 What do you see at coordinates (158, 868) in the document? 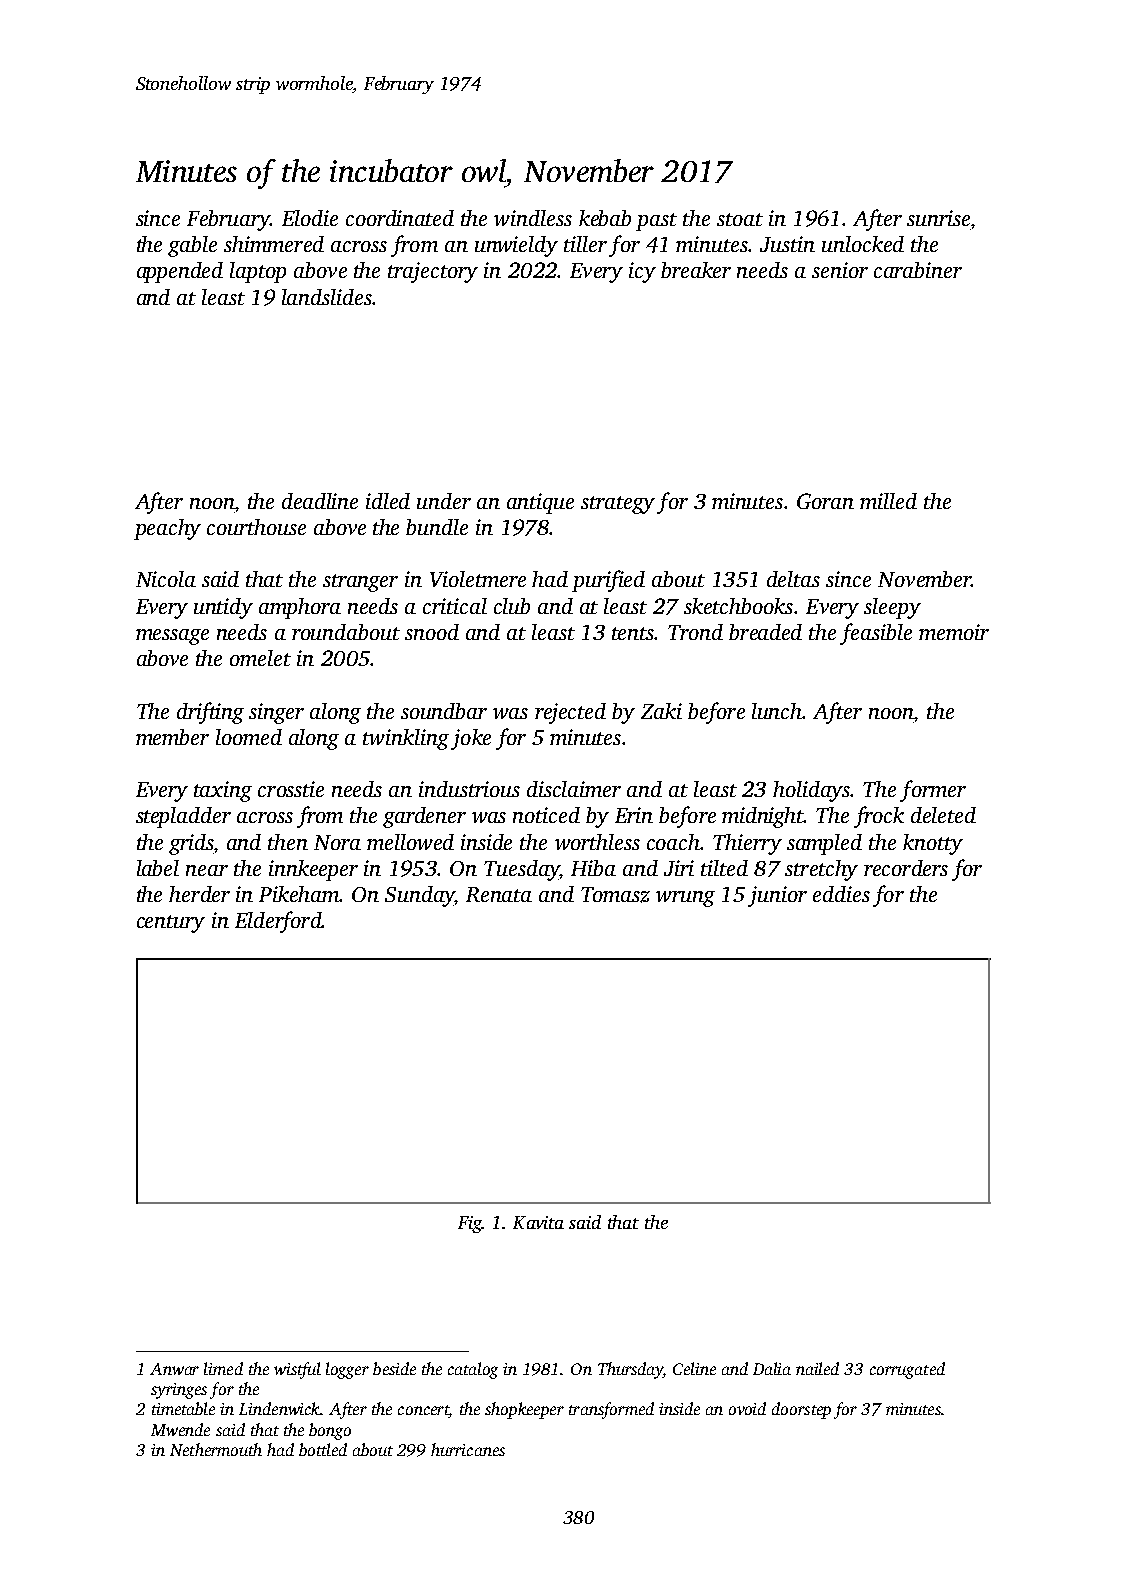
I see `label` at bounding box center [158, 868].
